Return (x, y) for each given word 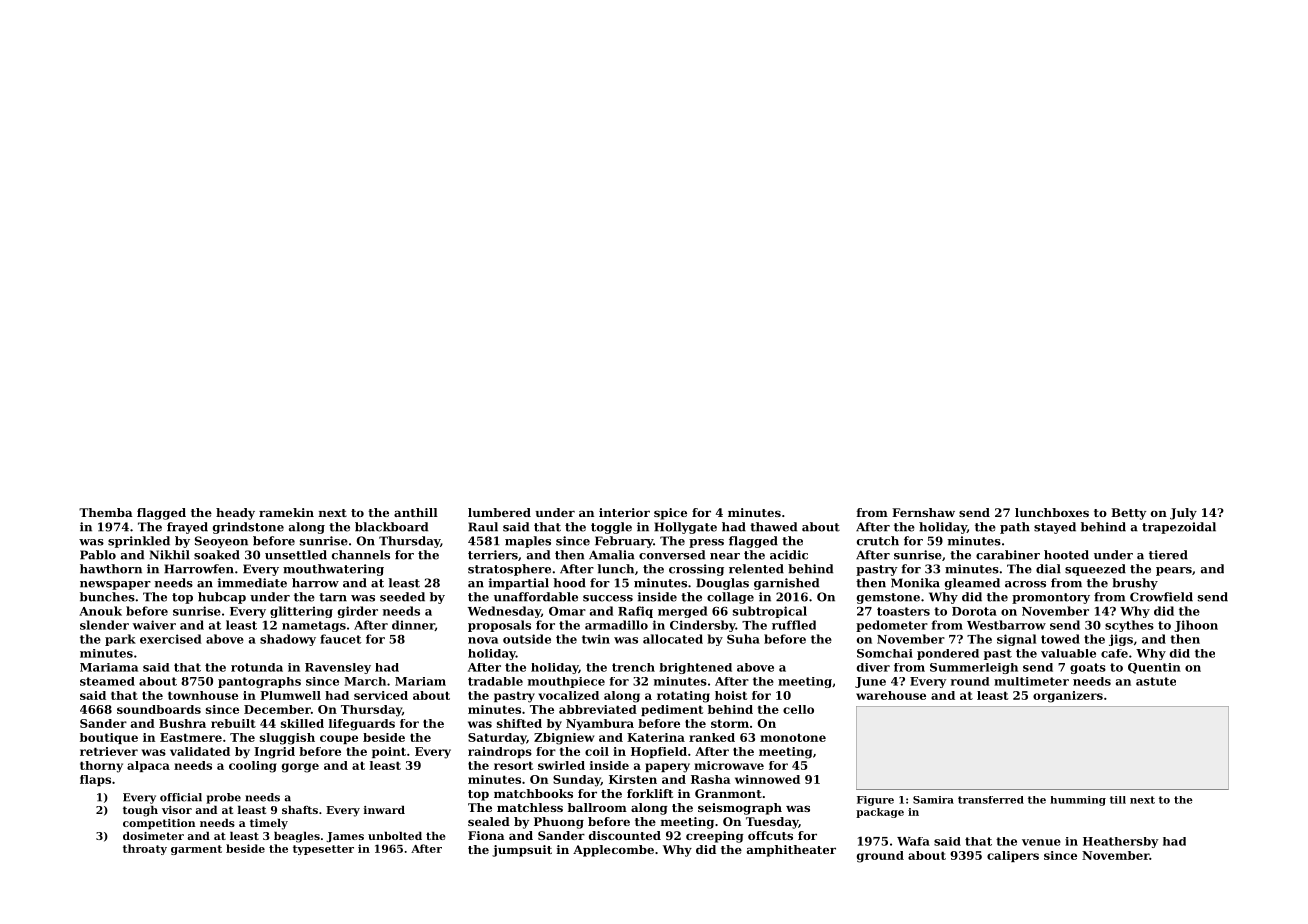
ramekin (286, 512)
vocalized (568, 695)
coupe (339, 739)
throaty (145, 849)
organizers (1068, 697)
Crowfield (1161, 597)
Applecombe (613, 851)
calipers (1013, 856)
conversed (672, 555)
